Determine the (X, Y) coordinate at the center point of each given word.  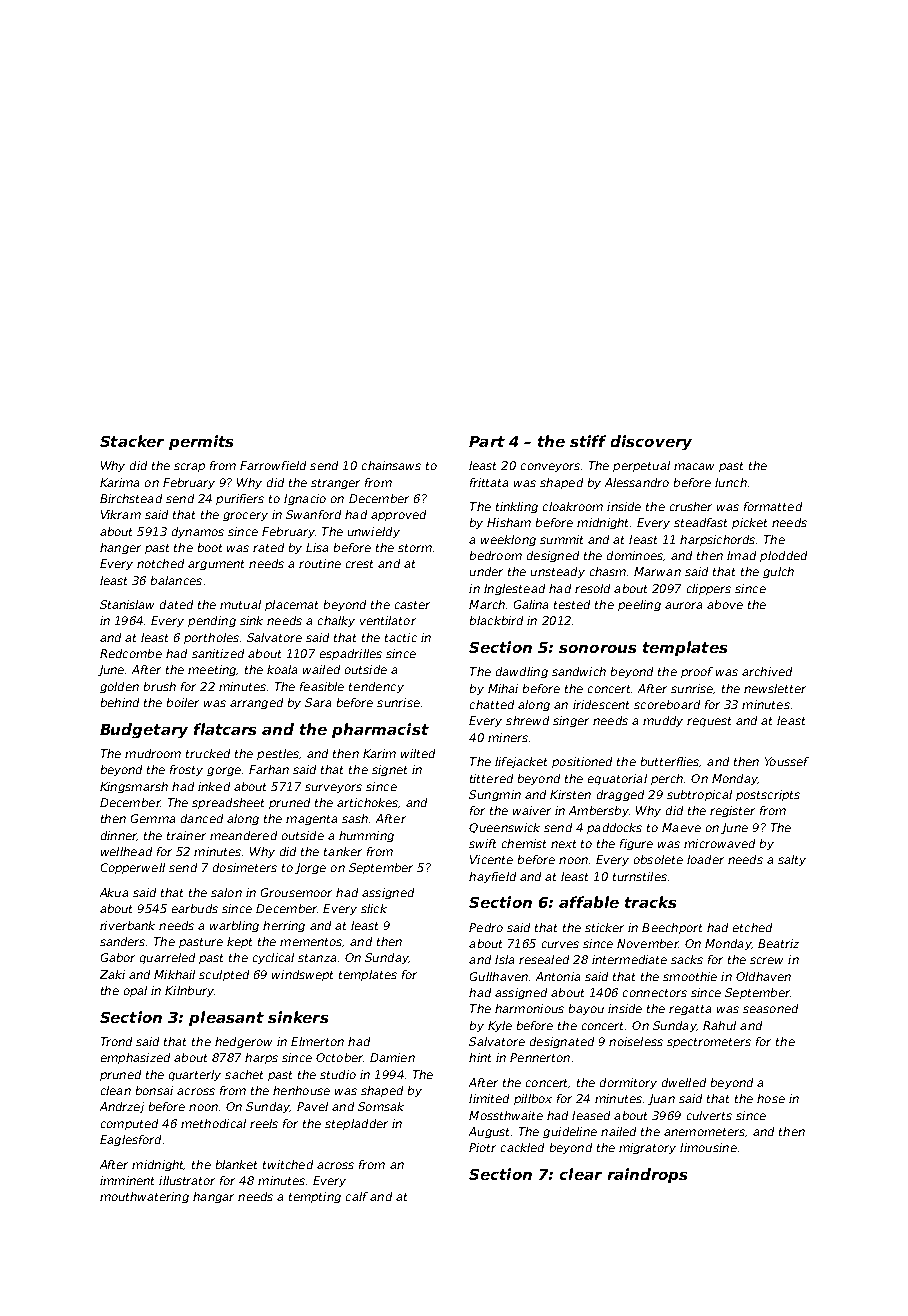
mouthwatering (144, 1197)
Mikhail (174, 974)
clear (581, 1174)
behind (120, 702)
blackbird (496, 620)
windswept (302, 975)
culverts (709, 1115)
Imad (741, 555)
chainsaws (391, 465)
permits (201, 442)
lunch (731, 482)
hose (771, 1098)
